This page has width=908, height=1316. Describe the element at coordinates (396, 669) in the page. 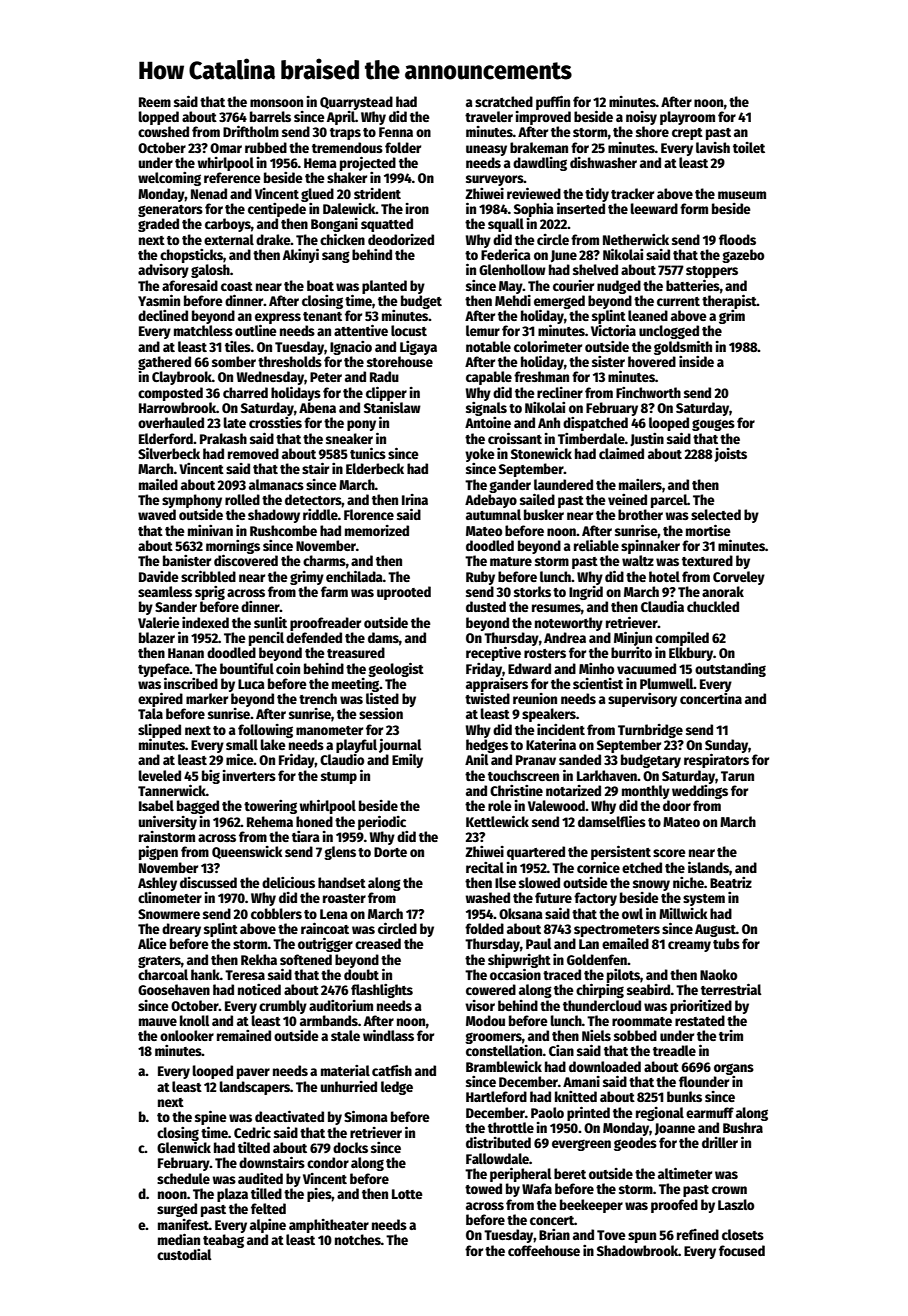

I see `geologist` at that location.
